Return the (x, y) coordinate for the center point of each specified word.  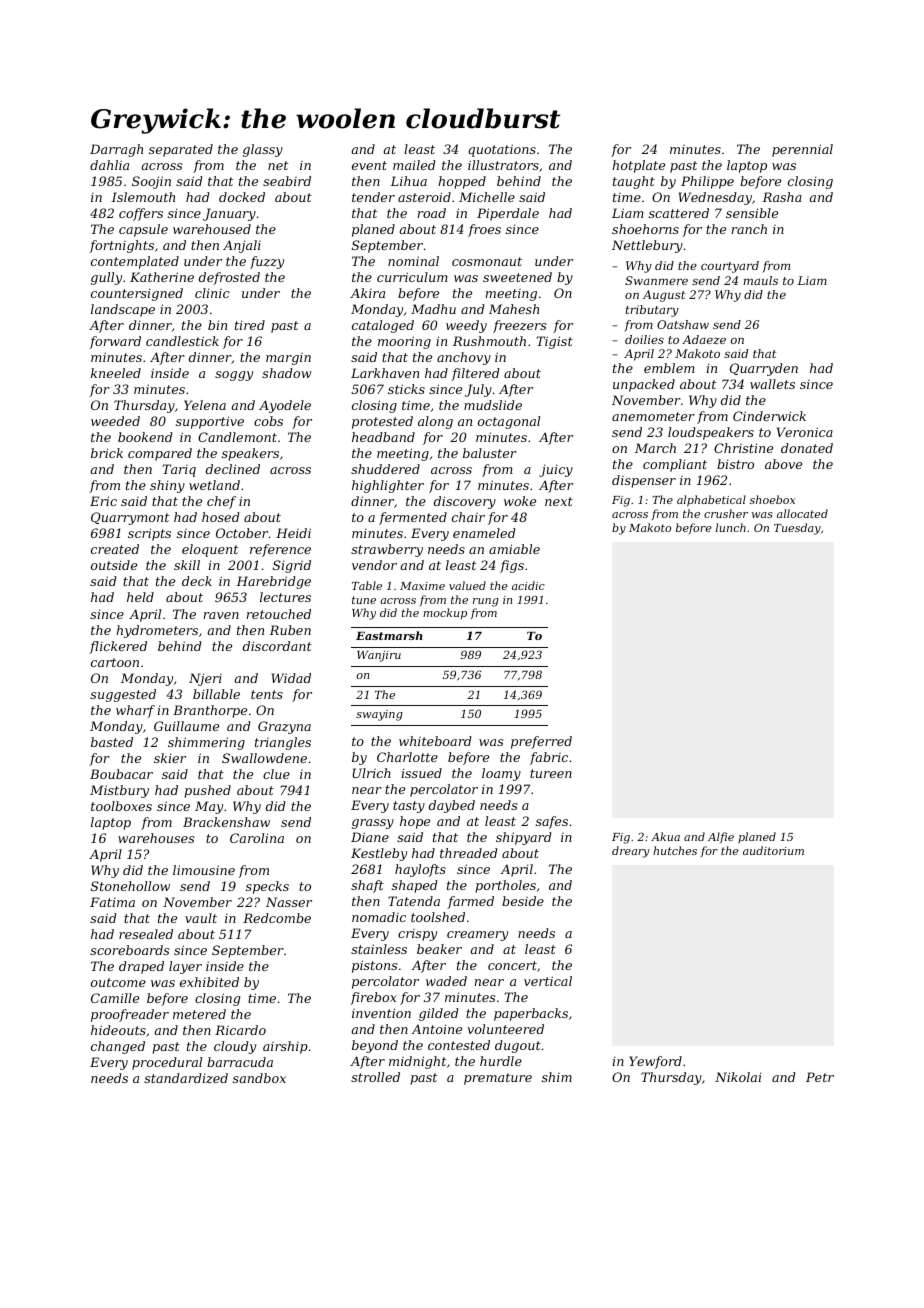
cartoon (115, 662)
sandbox (259, 1078)
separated (181, 150)
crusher (726, 513)
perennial (802, 150)
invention (381, 1013)
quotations (502, 150)
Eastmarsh (389, 635)
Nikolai (738, 1077)
